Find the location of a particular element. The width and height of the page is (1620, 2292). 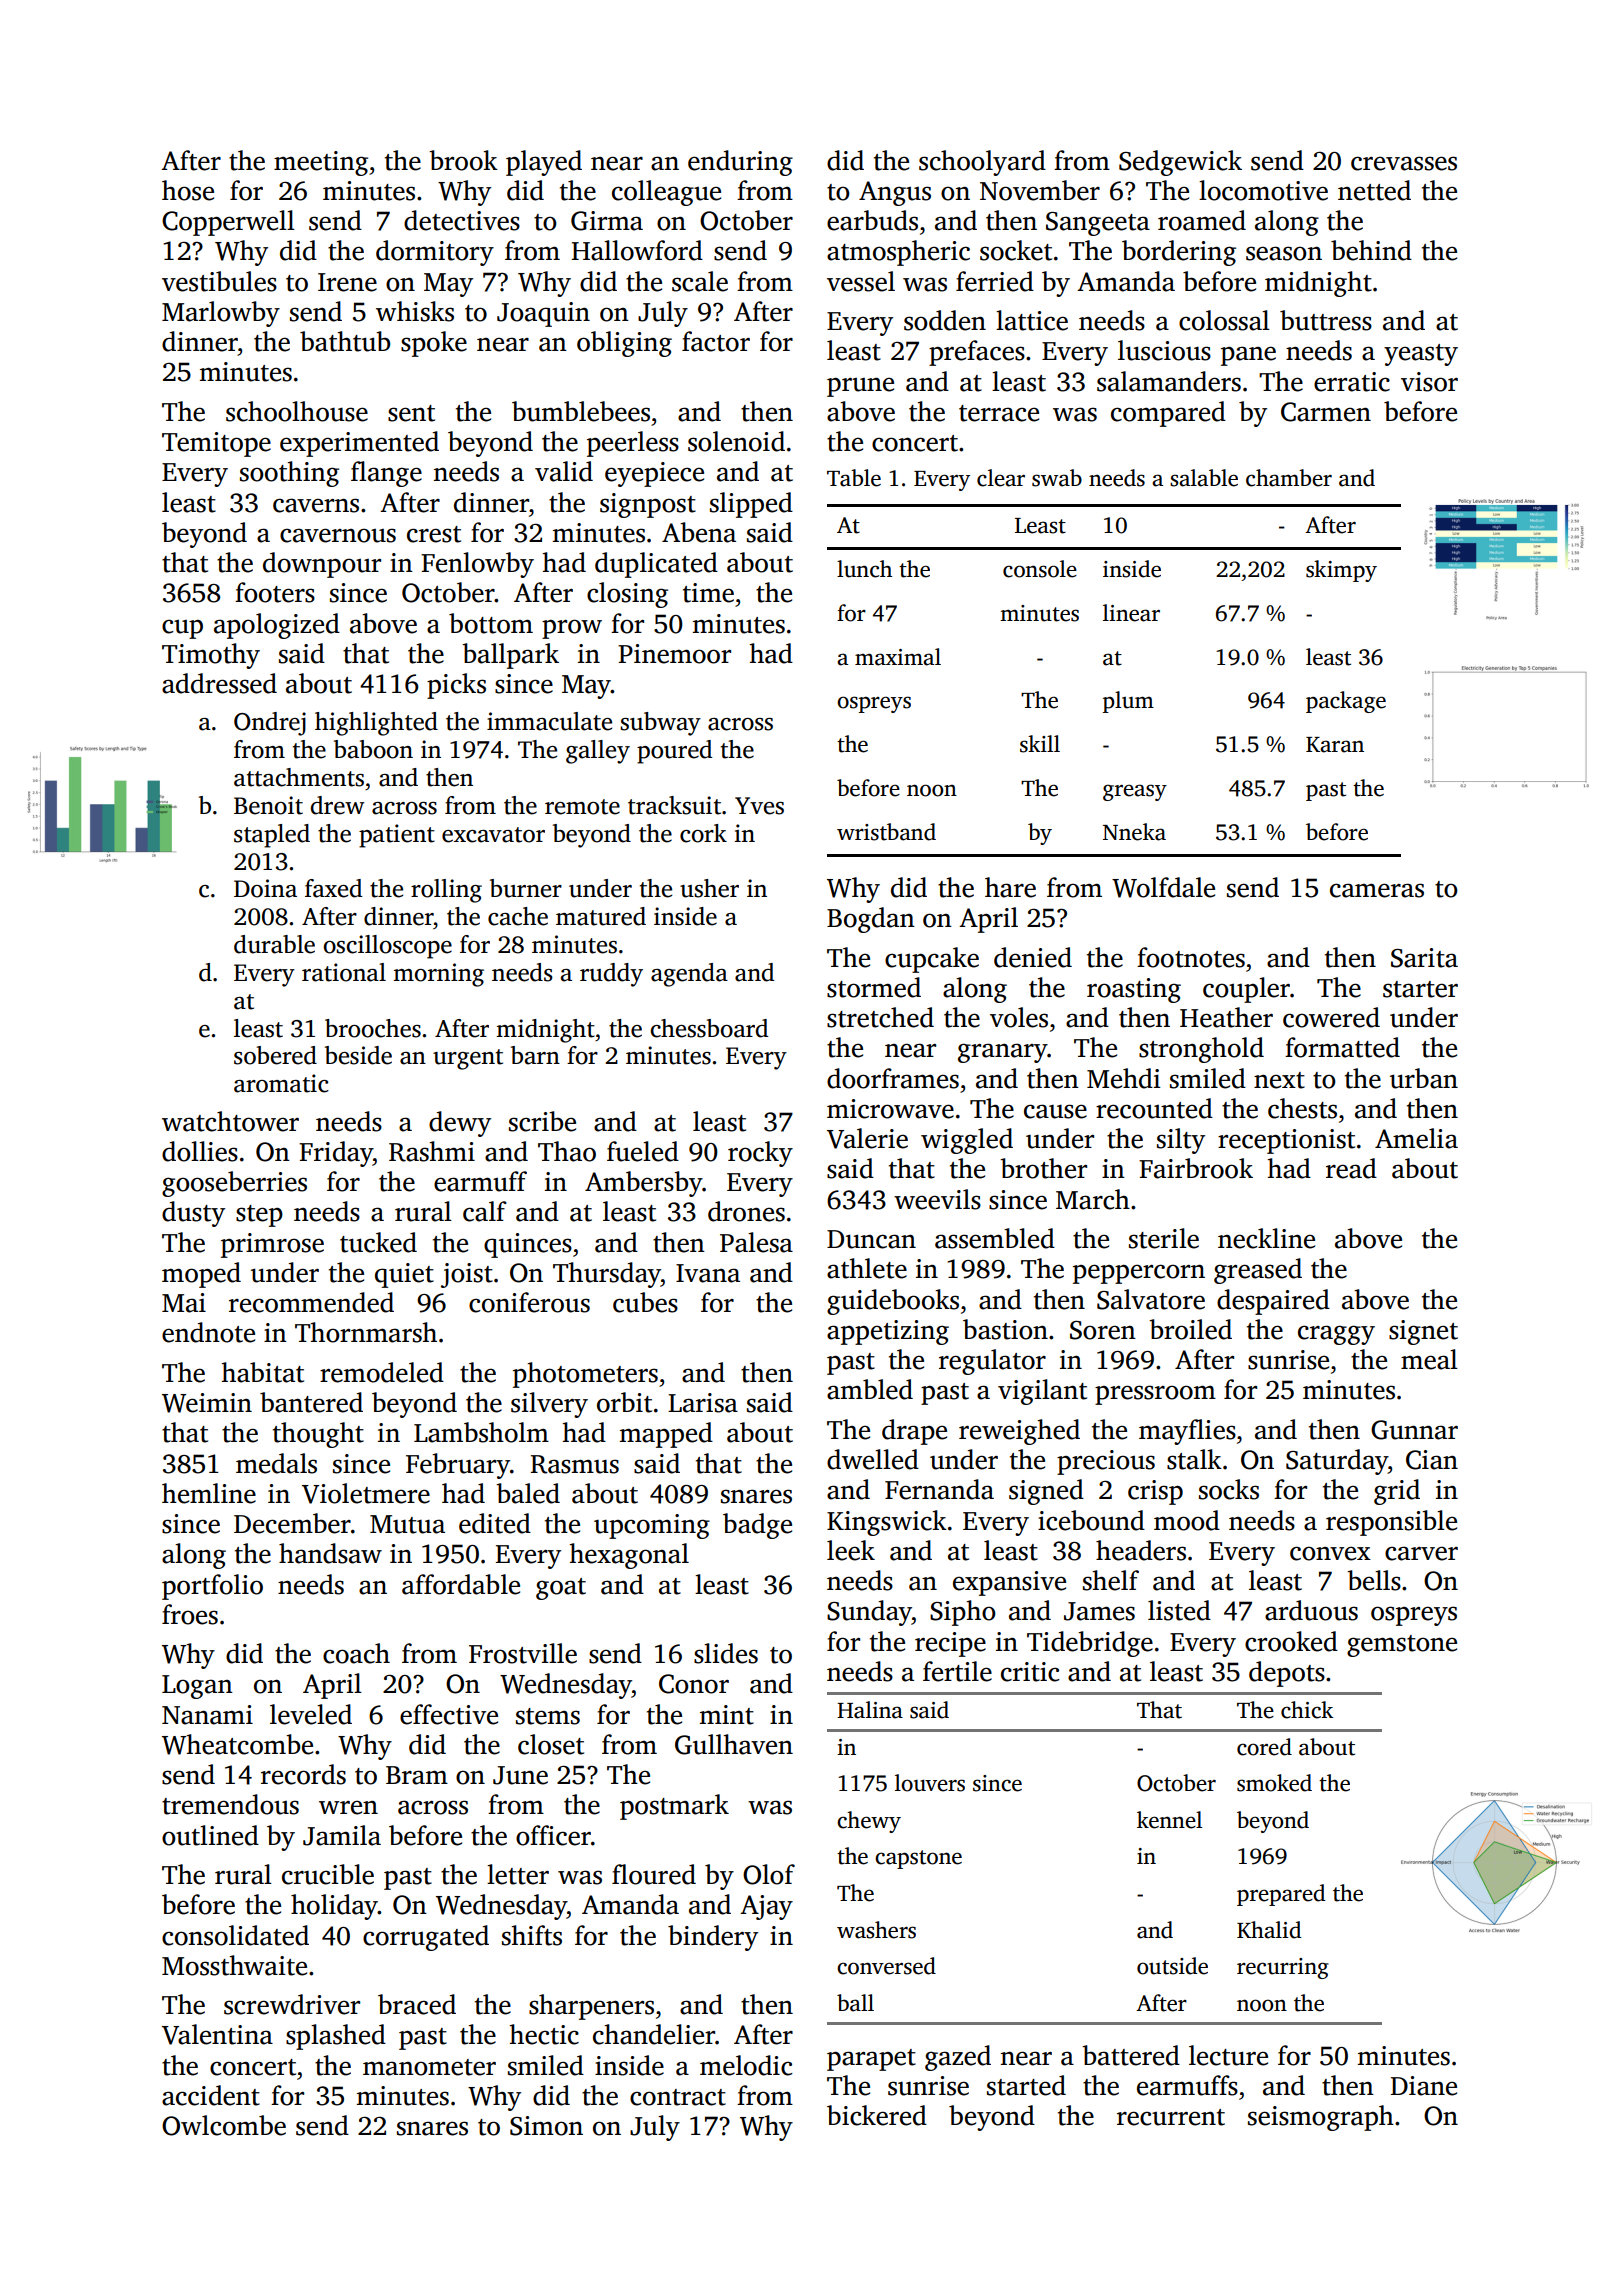

edited is located at coordinates (495, 1523).
